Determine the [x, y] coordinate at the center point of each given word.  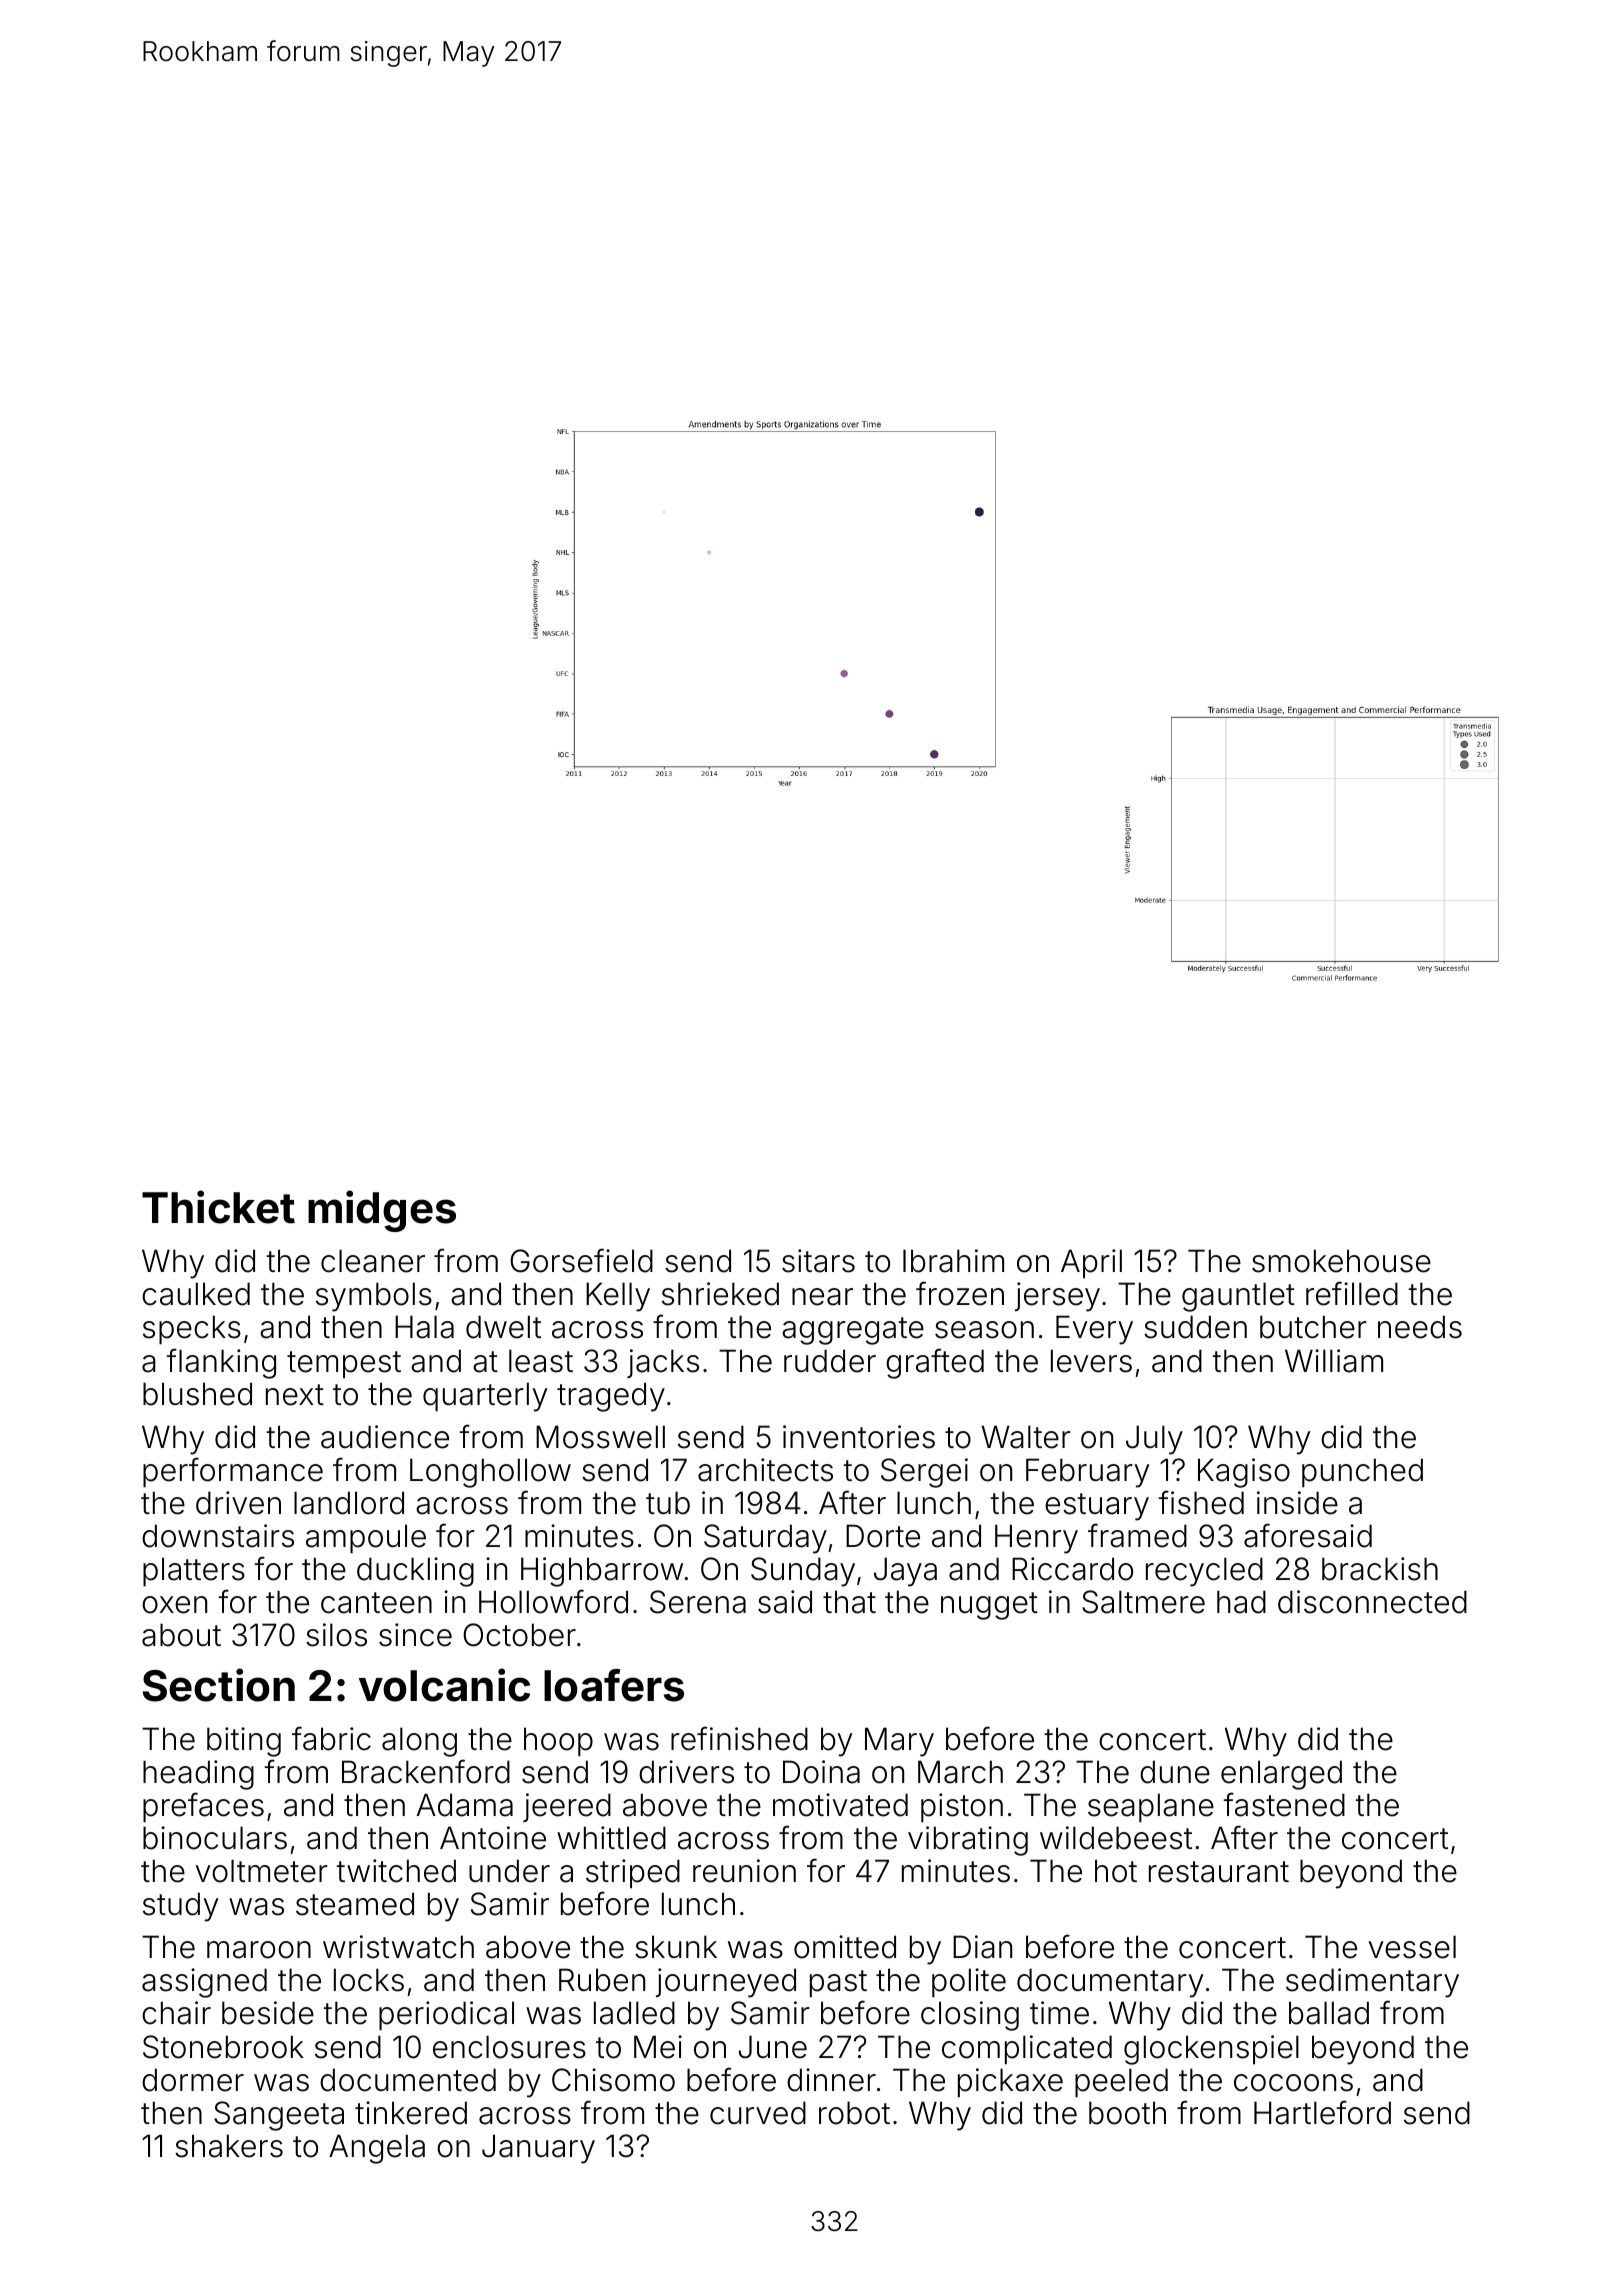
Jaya [905, 1572]
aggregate [853, 1331]
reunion [744, 1871]
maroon [259, 1950]
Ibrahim [953, 1261]
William [1334, 1361]
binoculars [215, 1838]
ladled [634, 2013]
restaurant [1219, 1872]
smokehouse [1341, 1261]
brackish [1380, 1569]
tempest [344, 1365]
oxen [174, 1605]
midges [382, 1211]
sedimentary [1372, 1983]
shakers [229, 2146]
